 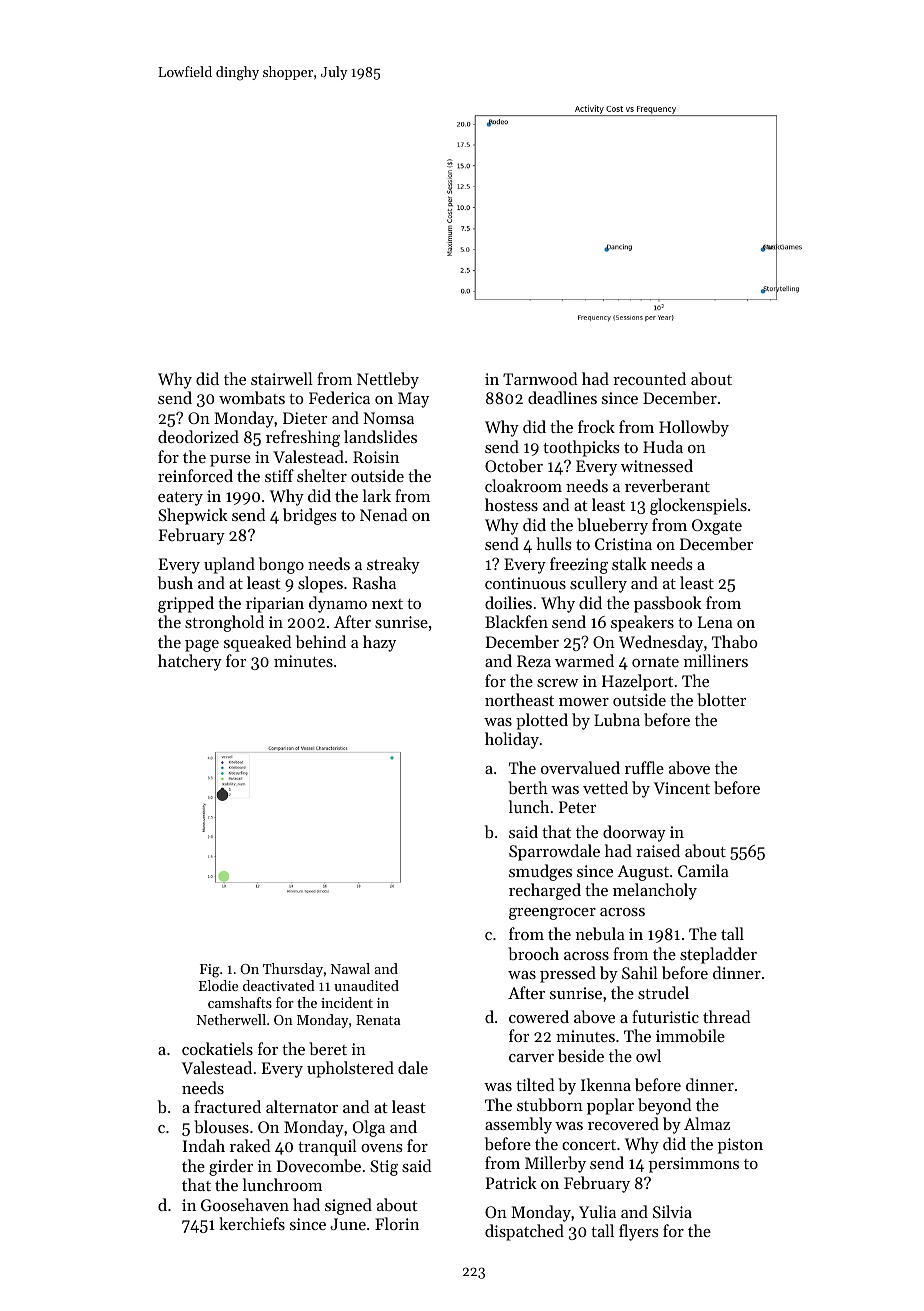 What do you see at coordinates (664, 1106) in the image?
I see `beyond` at bounding box center [664, 1106].
